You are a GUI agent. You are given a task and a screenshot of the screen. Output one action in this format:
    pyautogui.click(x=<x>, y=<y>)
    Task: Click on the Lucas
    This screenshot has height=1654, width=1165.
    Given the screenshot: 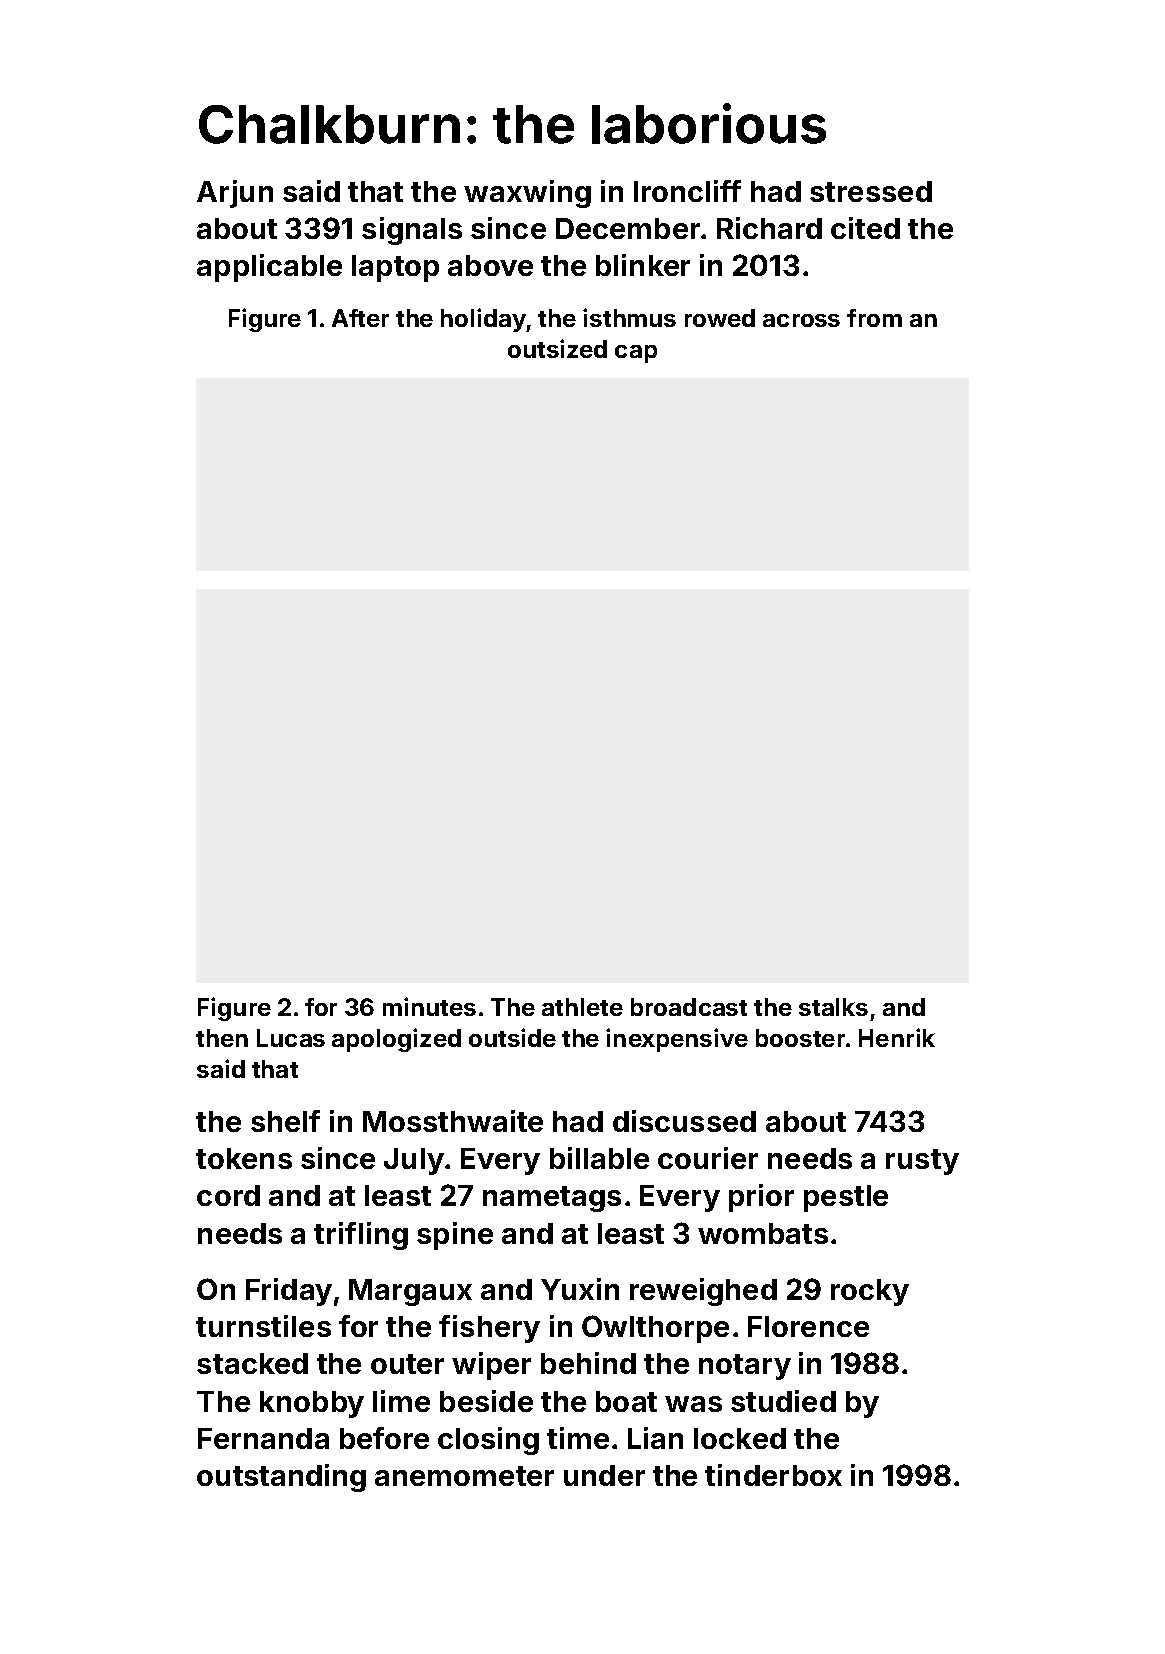 What is the action you would take?
    pyautogui.click(x=291, y=1038)
